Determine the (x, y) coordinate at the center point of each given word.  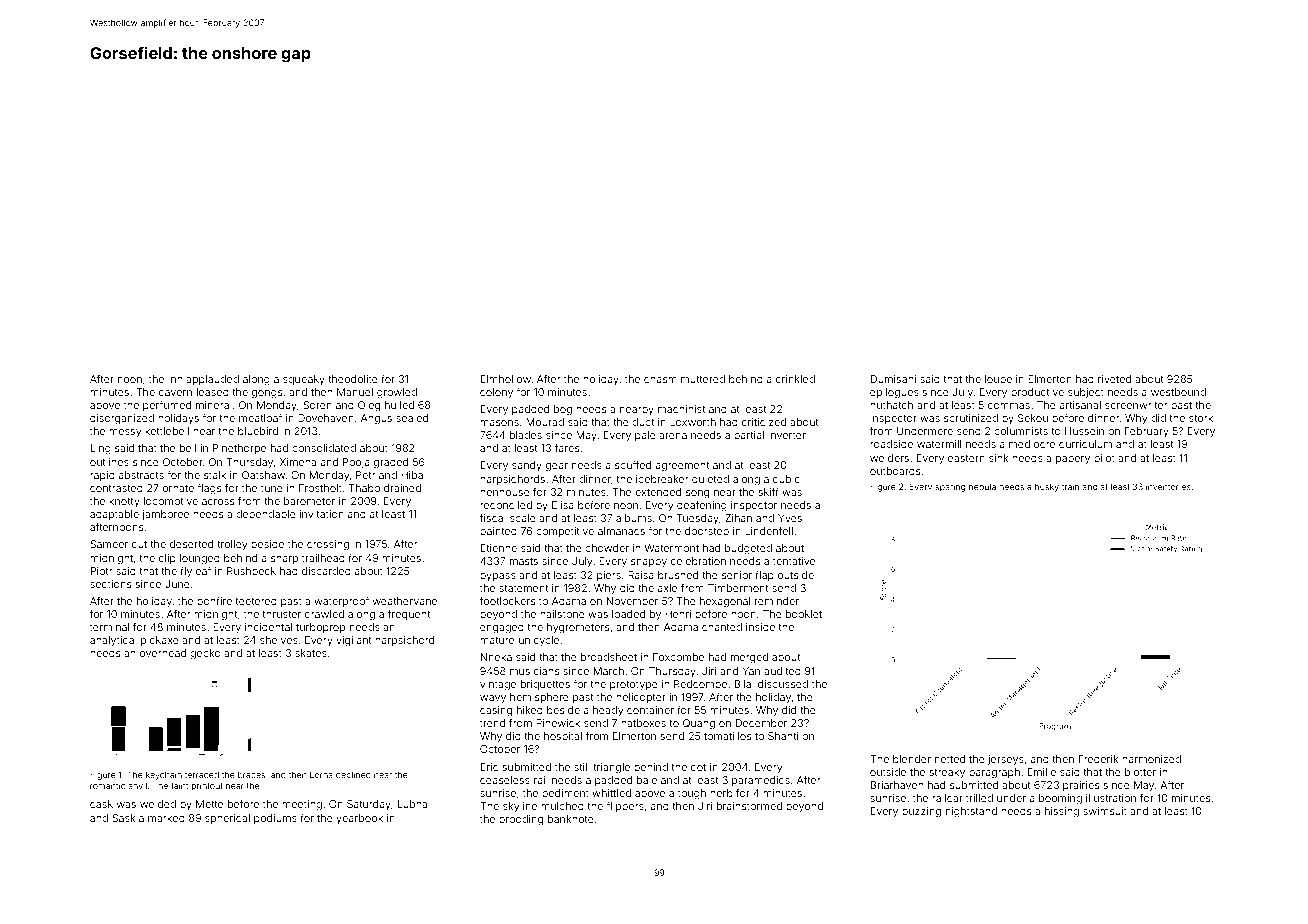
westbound (1178, 392)
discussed (783, 684)
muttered (703, 379)
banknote (571, 819)
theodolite (353, 379)
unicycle (539, 641)
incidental (268, 627)
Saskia (128, 818)
